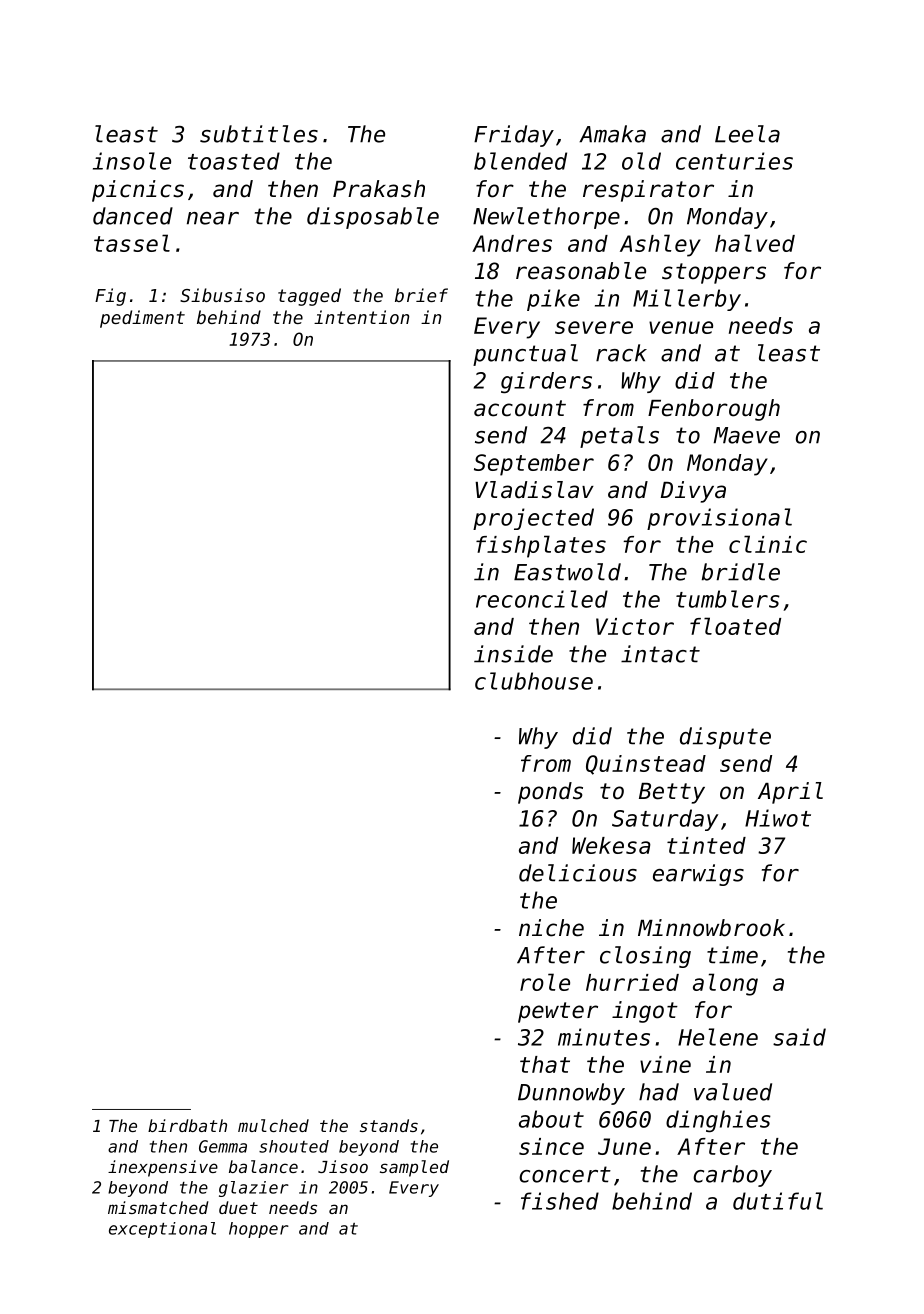 This screenshot has width=924, height=1314. What do you see at coordinates (520, 408) in the screenshot?
I see `account` at bounding box center [520, 408].
